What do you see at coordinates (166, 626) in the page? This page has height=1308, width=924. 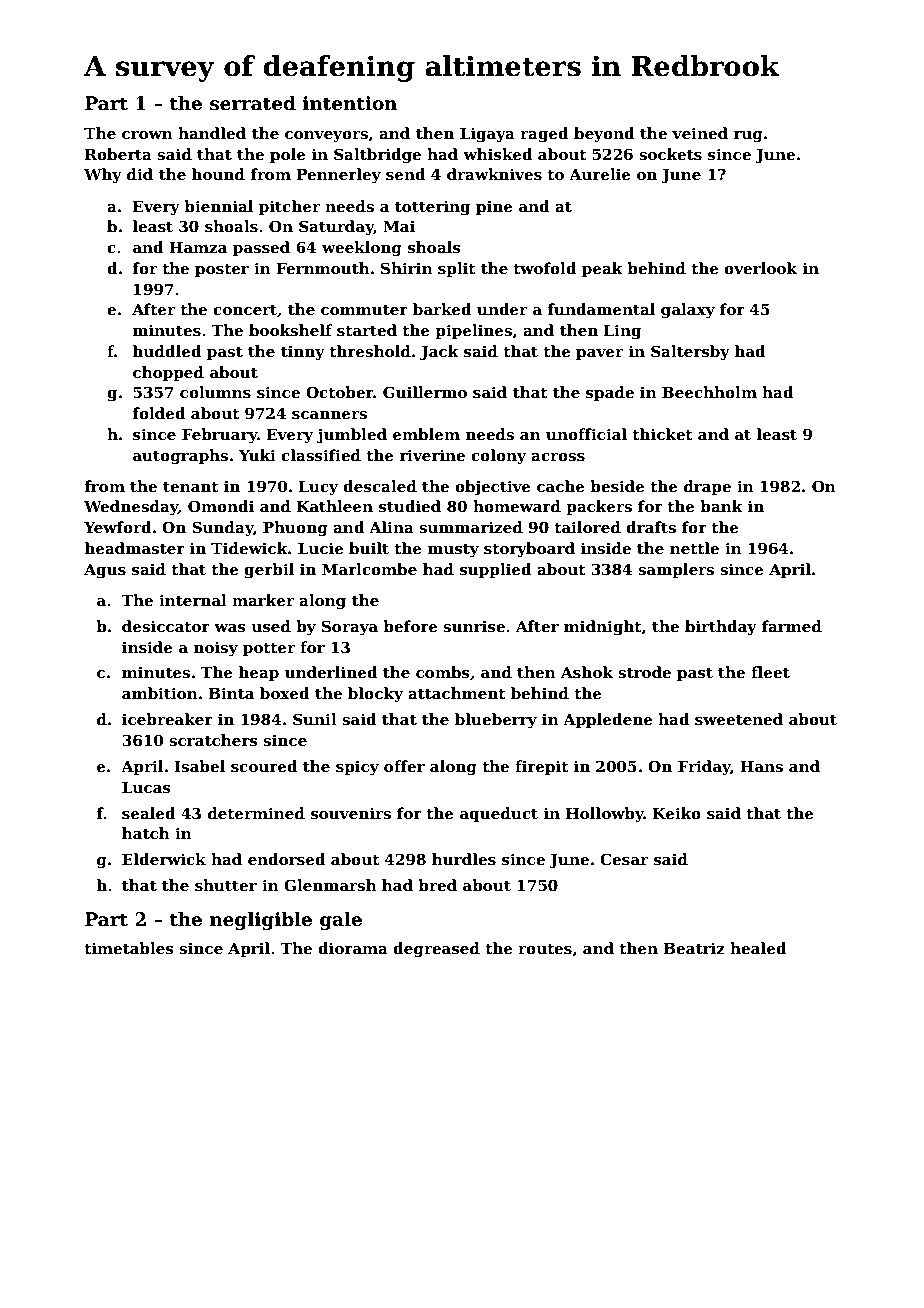 I see `desiccator` at bounding box center [166, 626].
